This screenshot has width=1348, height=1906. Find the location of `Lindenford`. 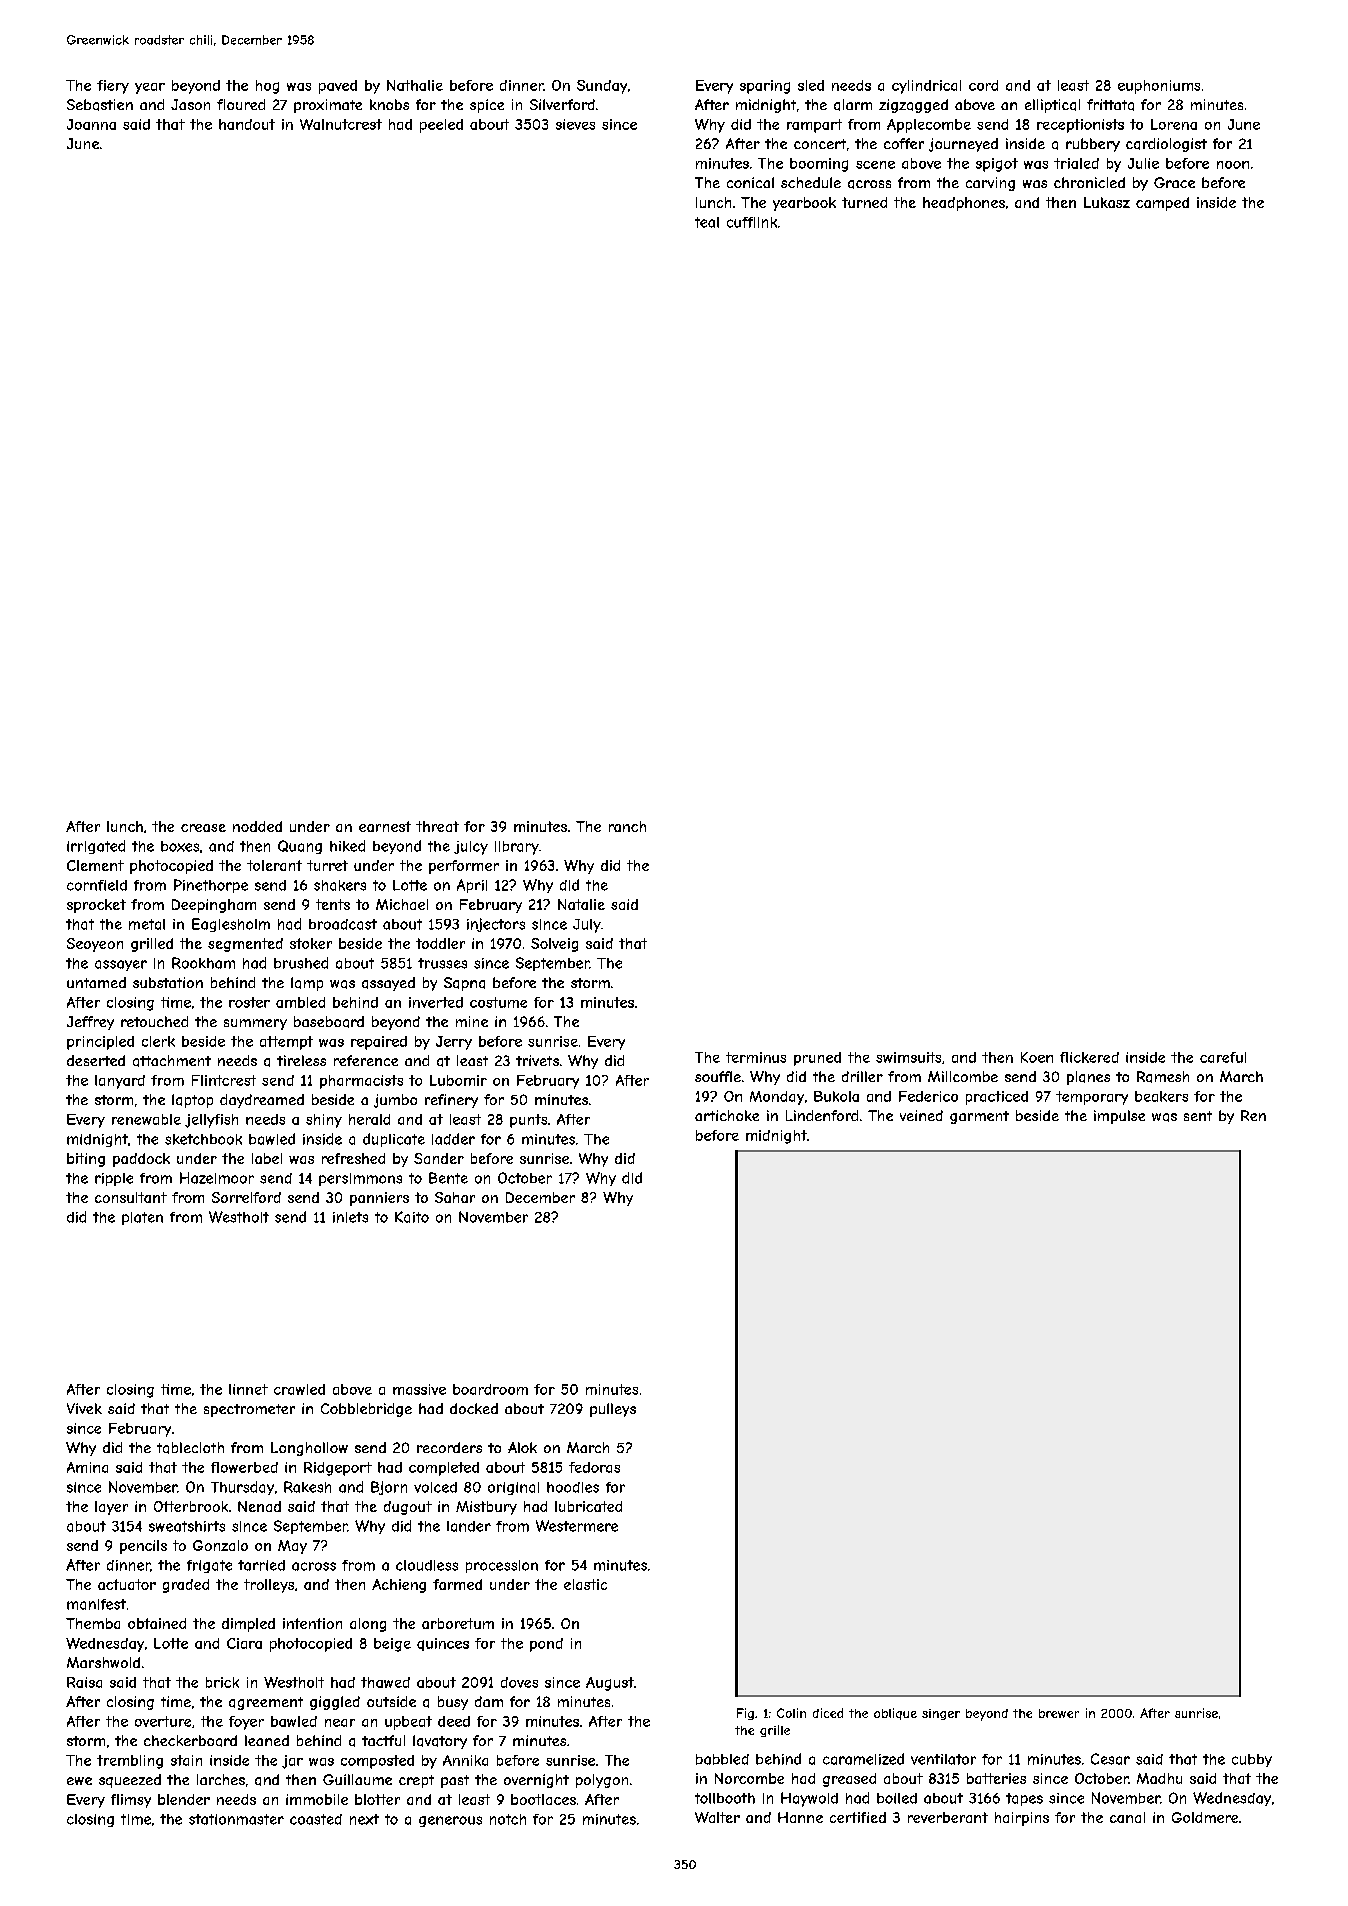

Lindenford is located at coordinates (822, 1115).
